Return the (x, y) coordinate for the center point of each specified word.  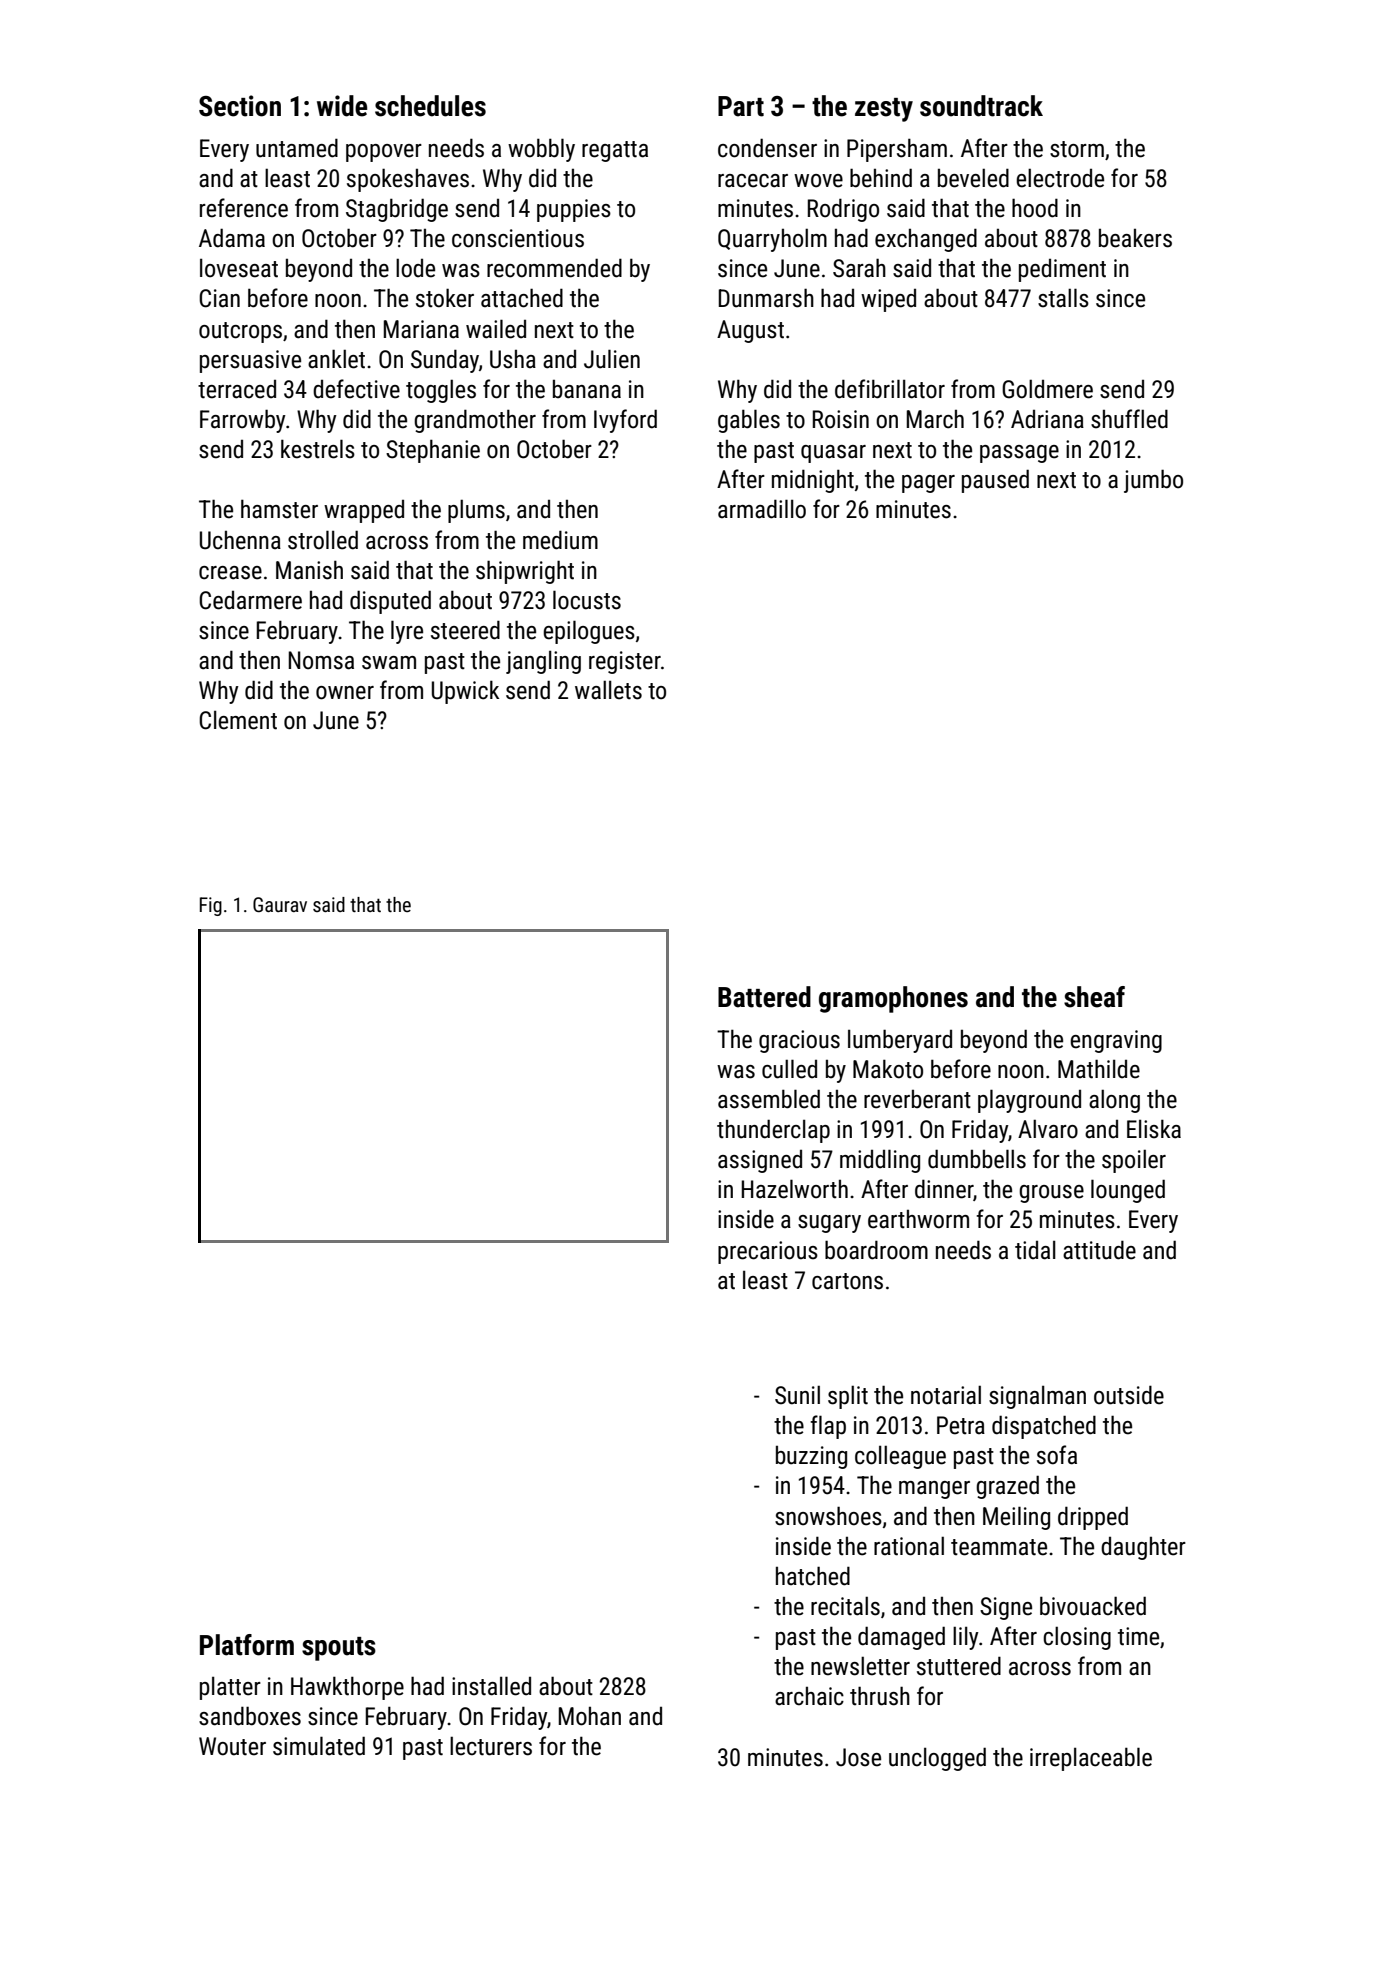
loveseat (239, 268)
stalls (1063, 298)
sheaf (1094, 997)
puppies (574, 210)
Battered (764, 997)
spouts (339, 1649)
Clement (238, 720)
